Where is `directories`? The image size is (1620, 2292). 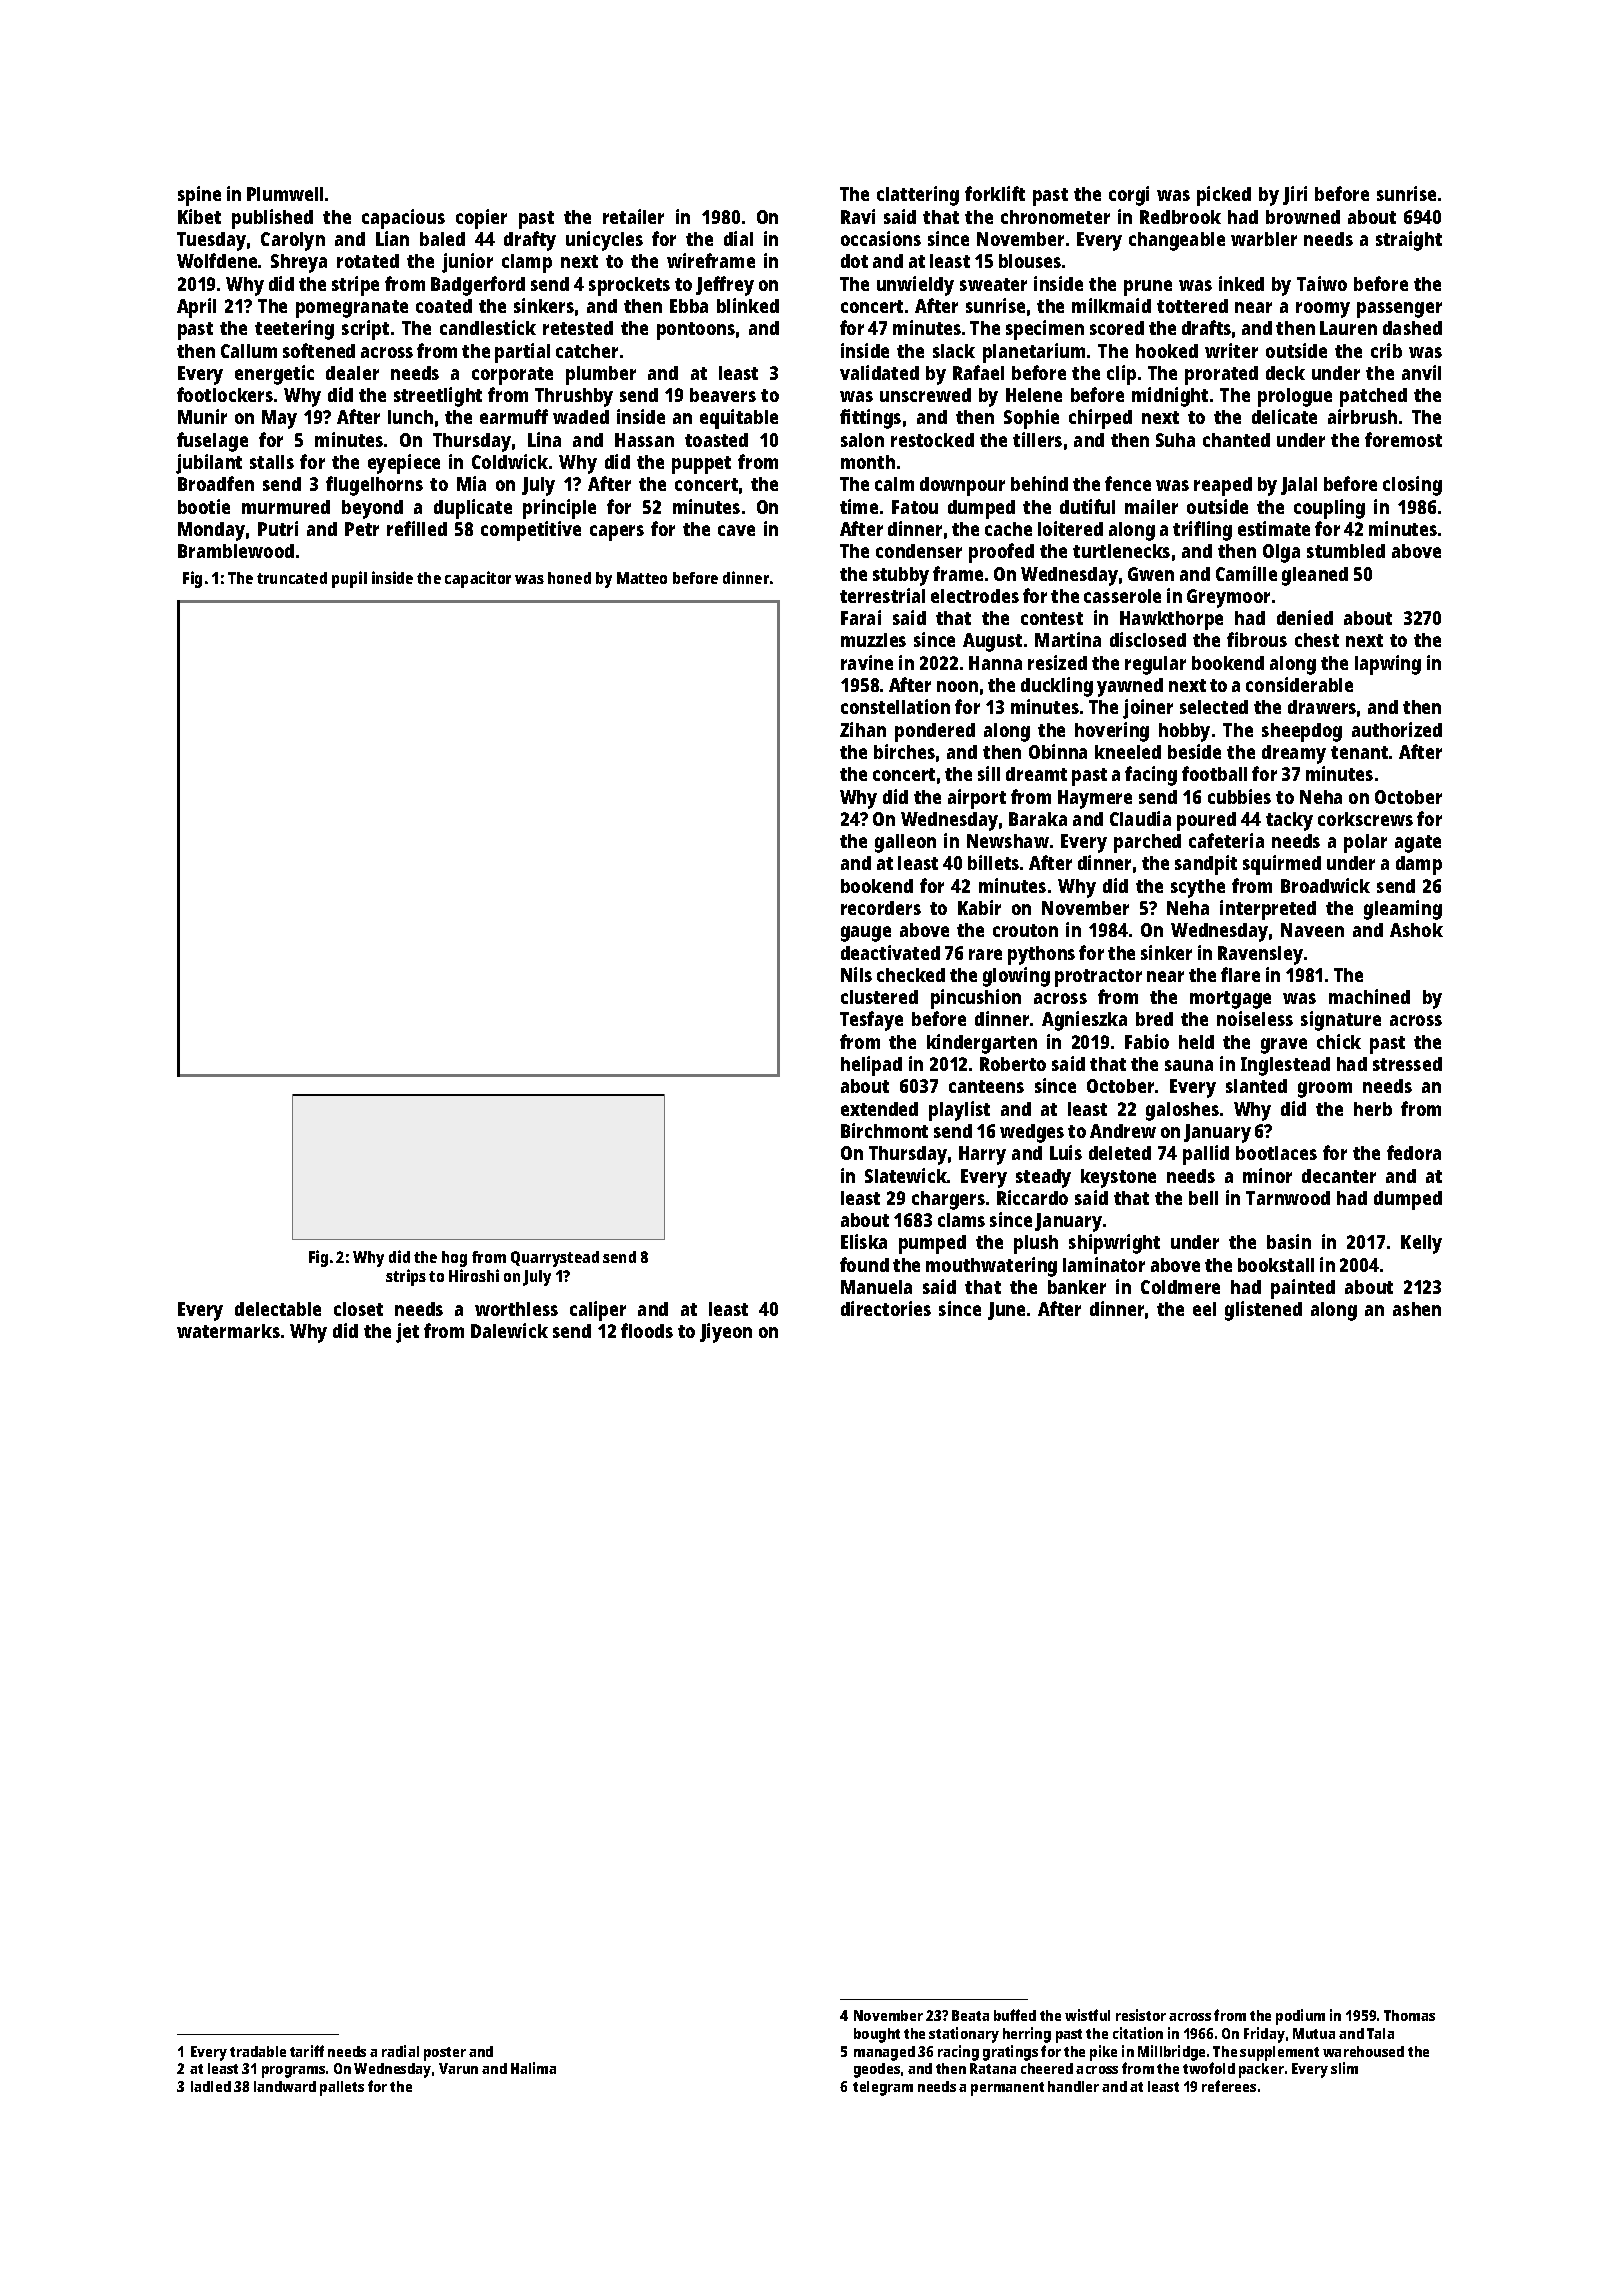
directories is located at coordinates (886, 1308).
